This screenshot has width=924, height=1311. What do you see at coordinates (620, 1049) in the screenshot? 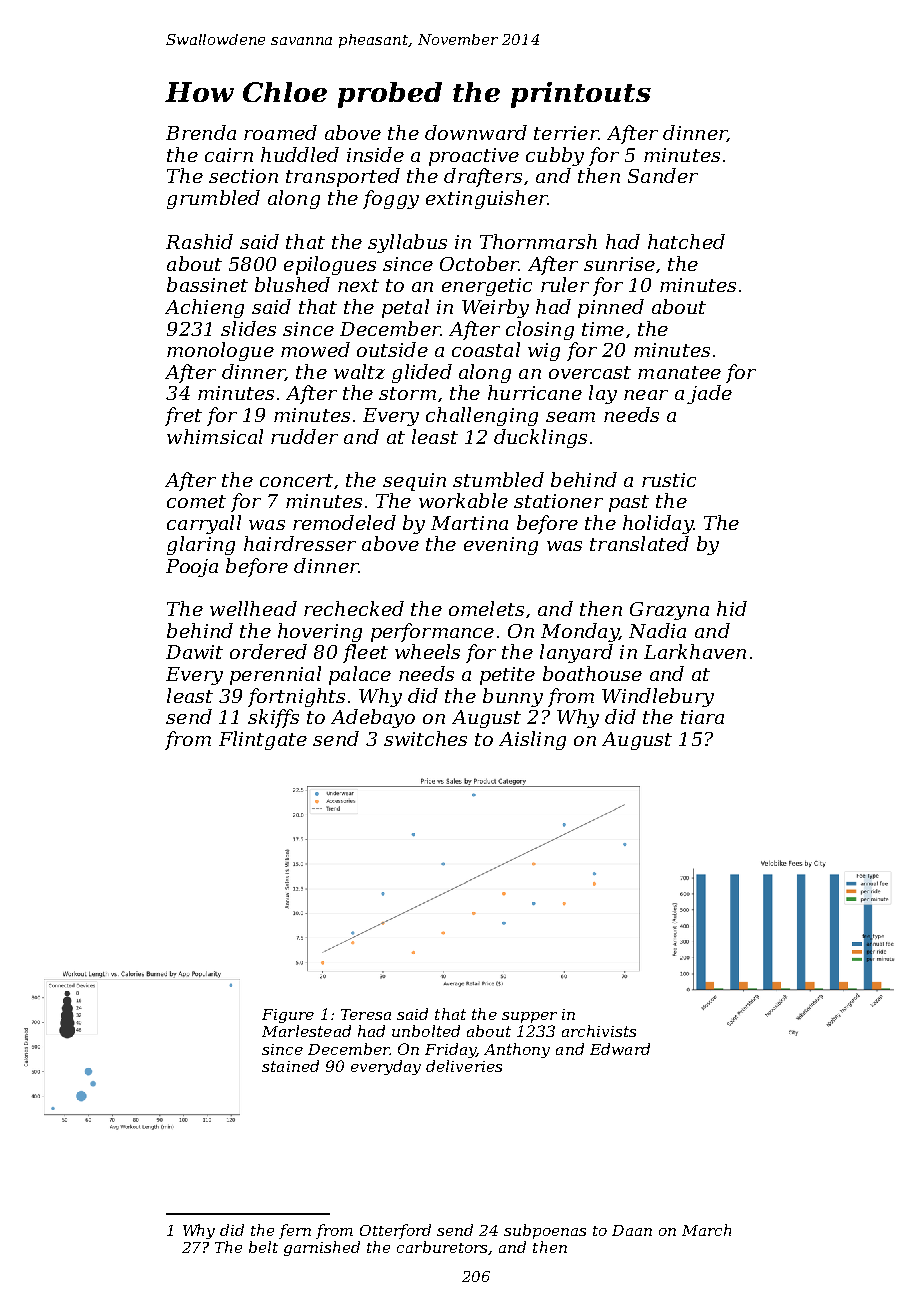
I see `Edward` at bounding box center [620, 1049].
